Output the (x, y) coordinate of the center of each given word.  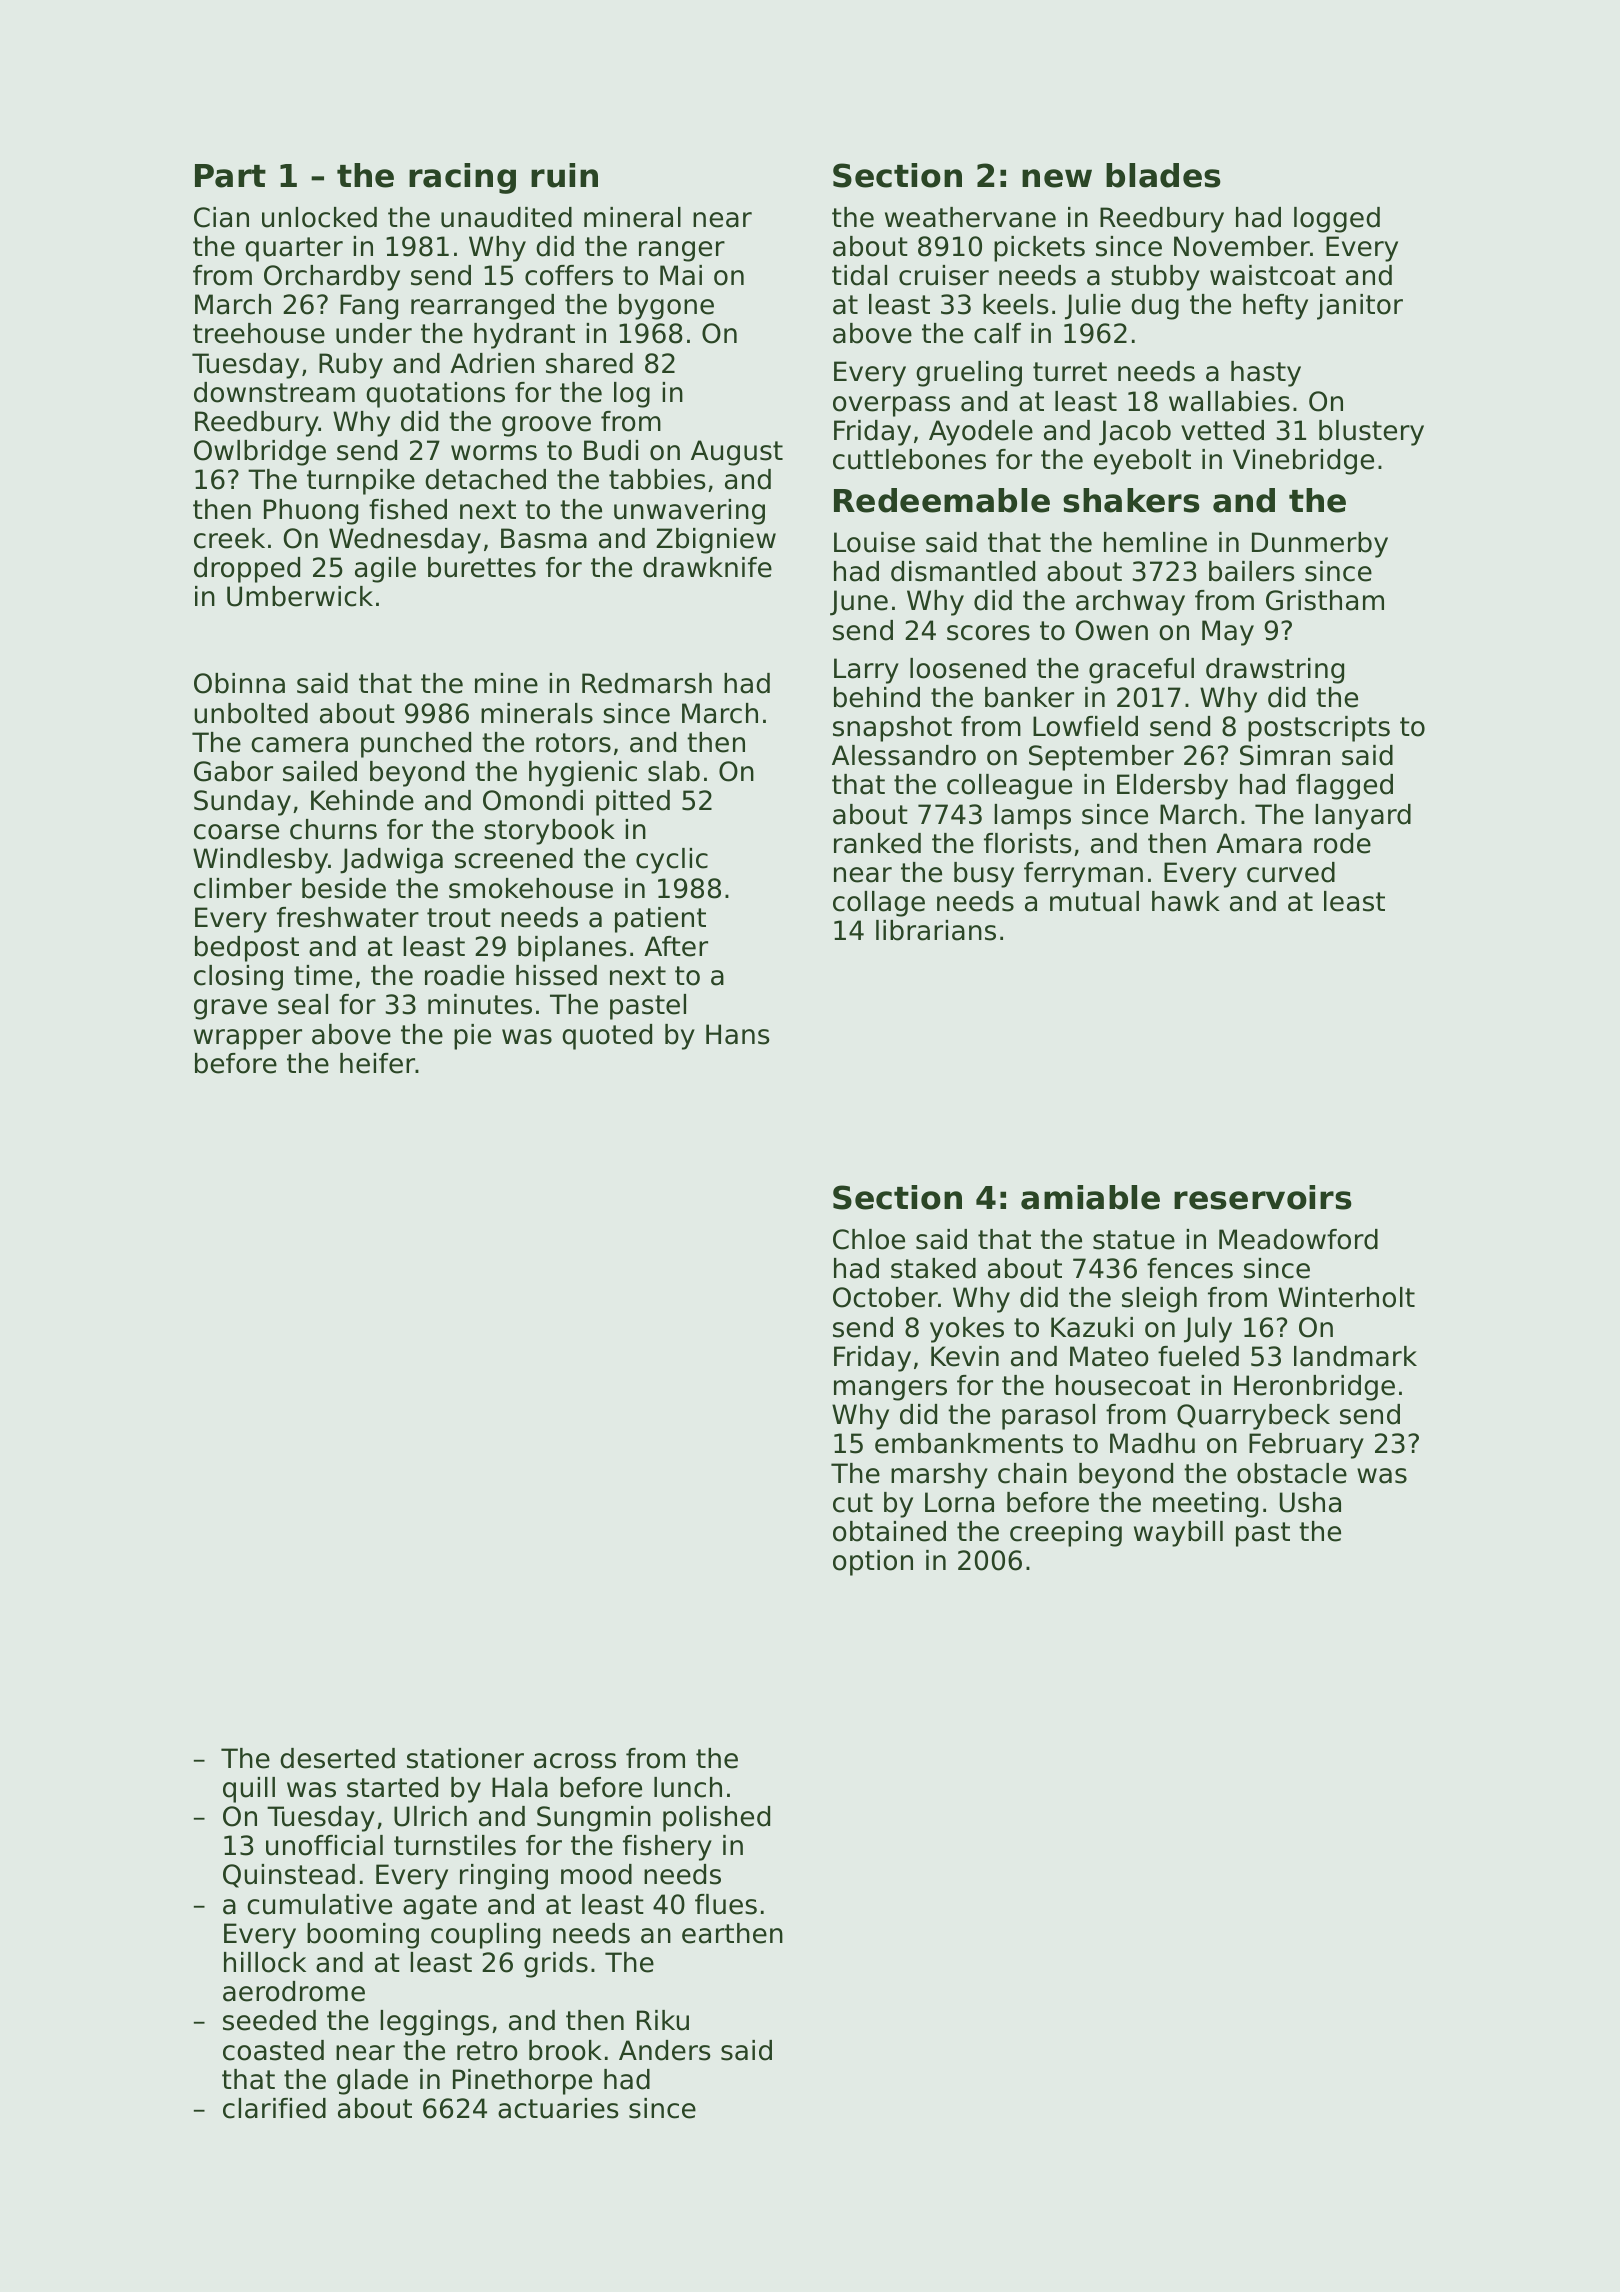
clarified (274, 2108)
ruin (564, 175)
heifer (377, 1063)
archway (1130, 603)
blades (1163, 175)
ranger (682, 251)
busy (984, 875)
